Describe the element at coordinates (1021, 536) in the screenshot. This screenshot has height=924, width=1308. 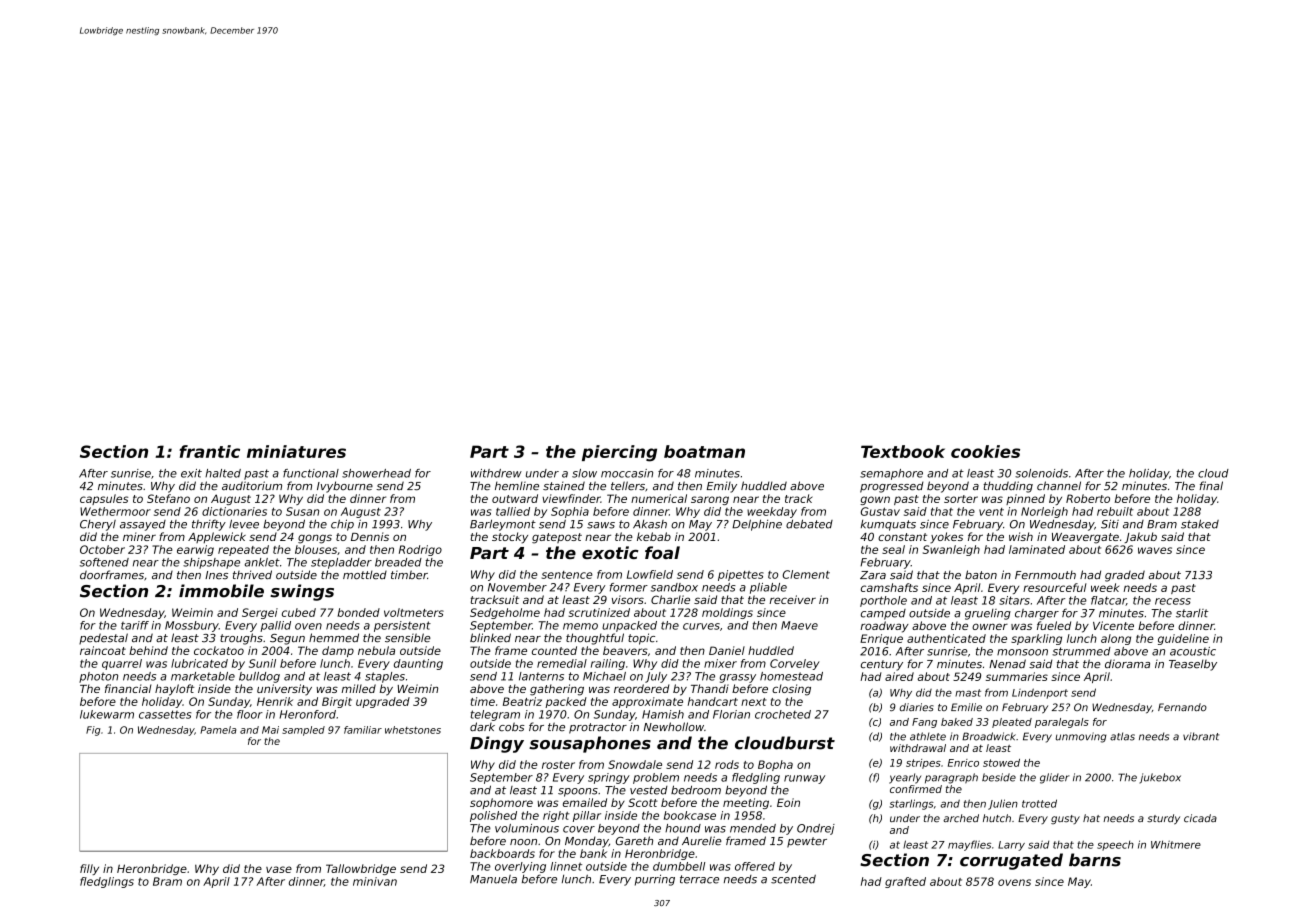
I see `wish` at that location.
